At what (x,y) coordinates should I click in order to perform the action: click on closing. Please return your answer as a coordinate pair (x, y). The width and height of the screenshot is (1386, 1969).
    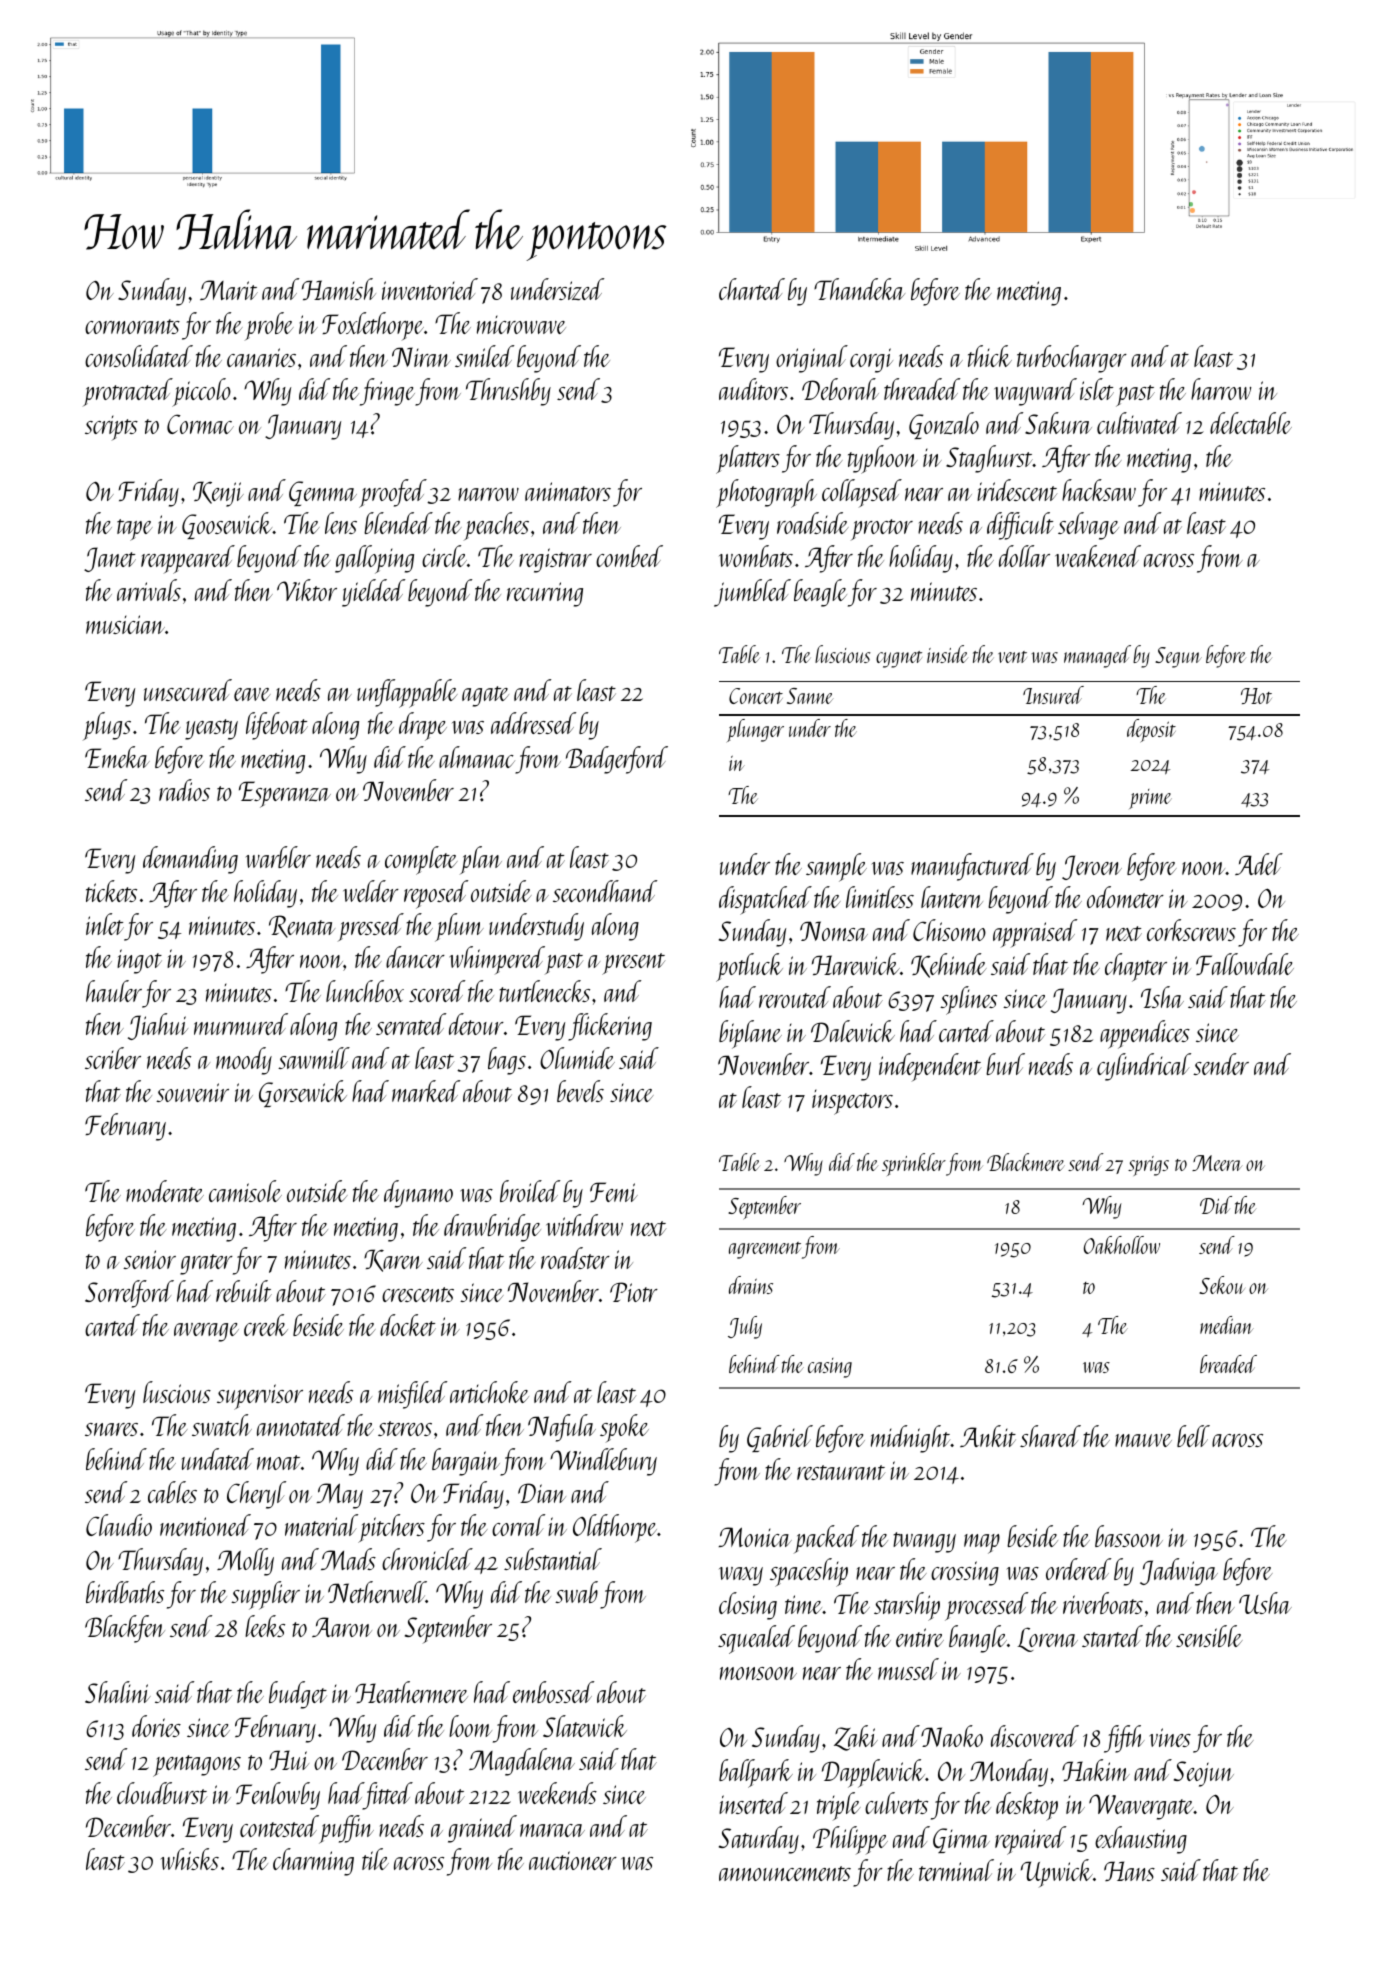
    Looking at the image, I should click on (748, 1606).
